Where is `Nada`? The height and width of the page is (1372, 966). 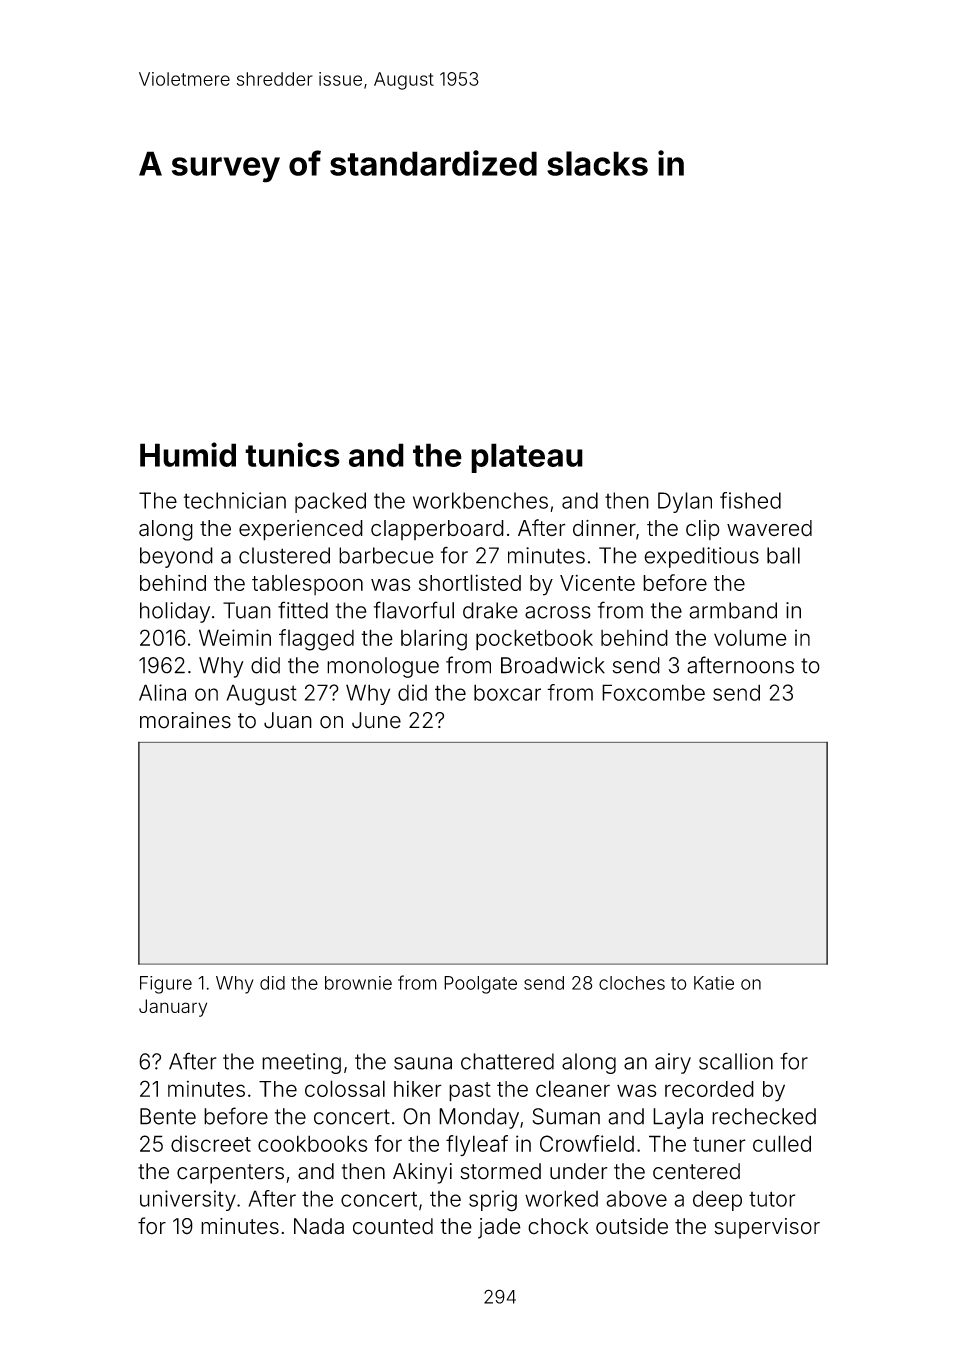
Nada is located at coordinates (319, 1226).
